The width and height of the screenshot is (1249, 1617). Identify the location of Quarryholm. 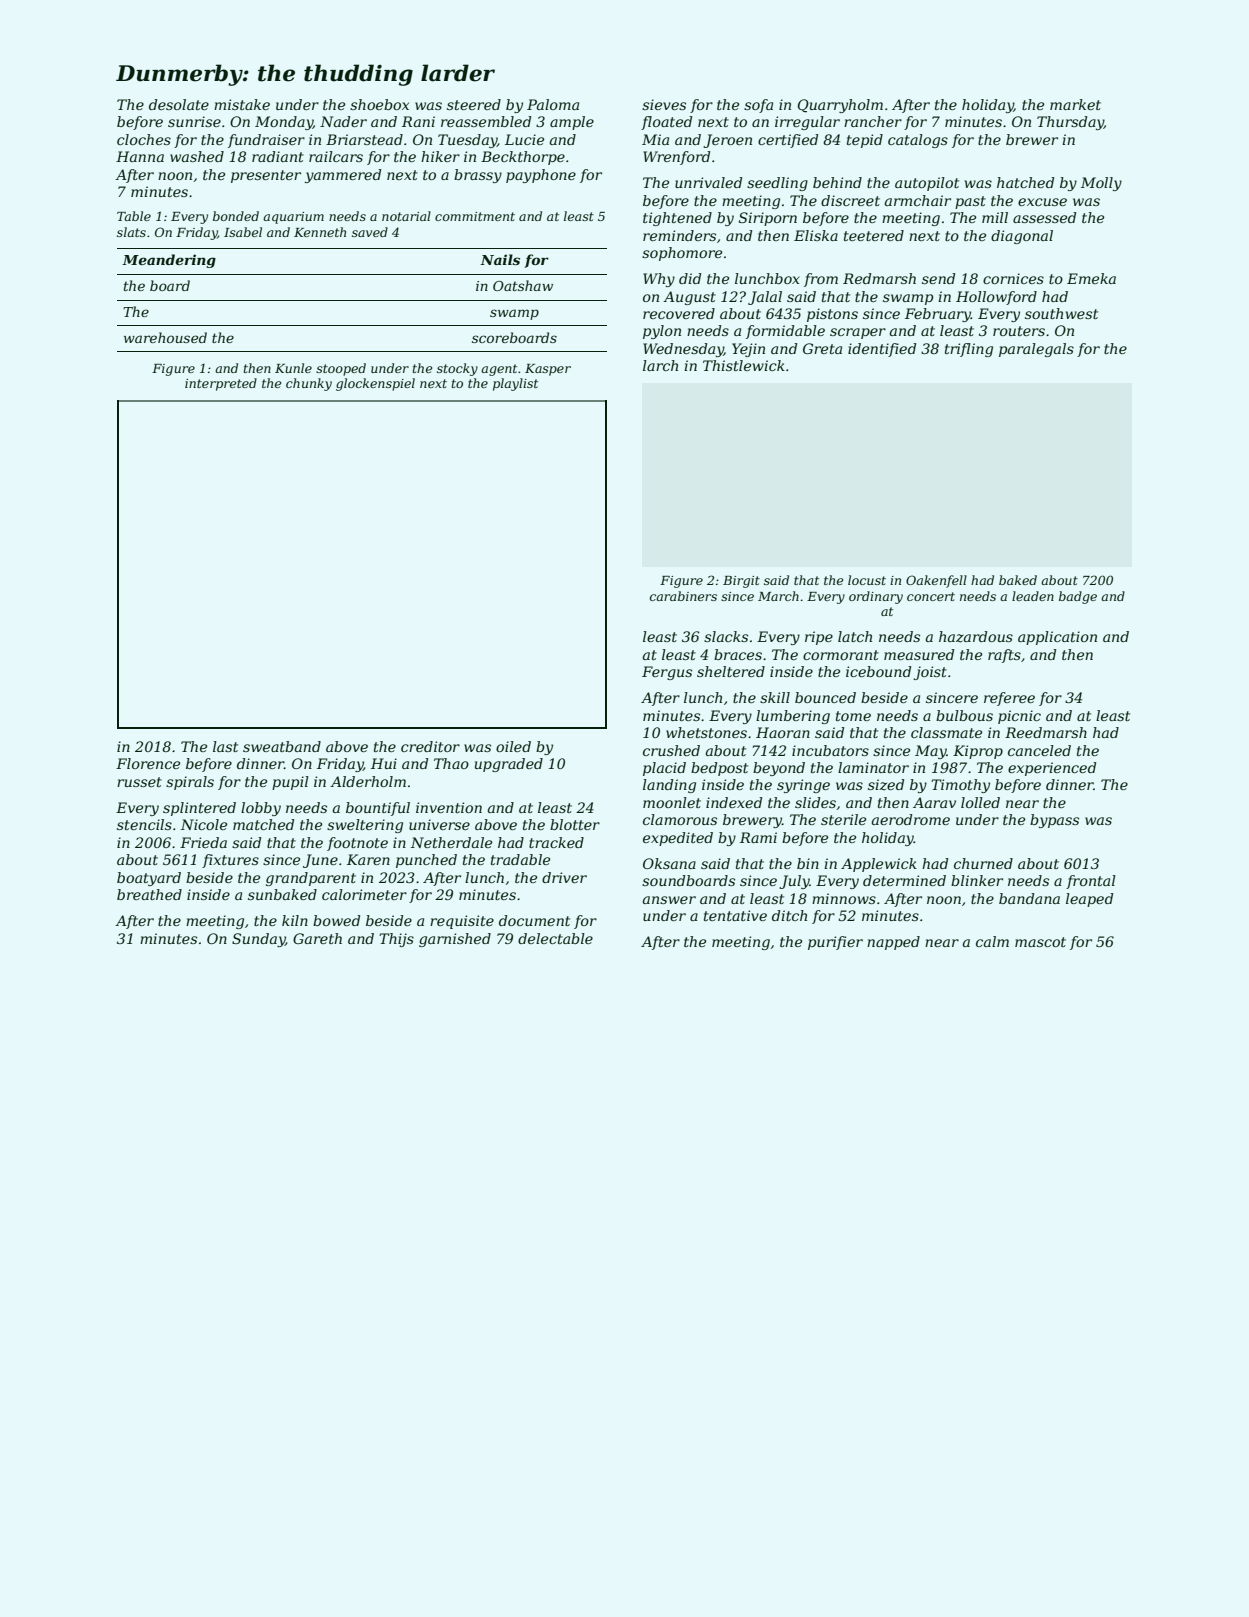
(840, 106).
